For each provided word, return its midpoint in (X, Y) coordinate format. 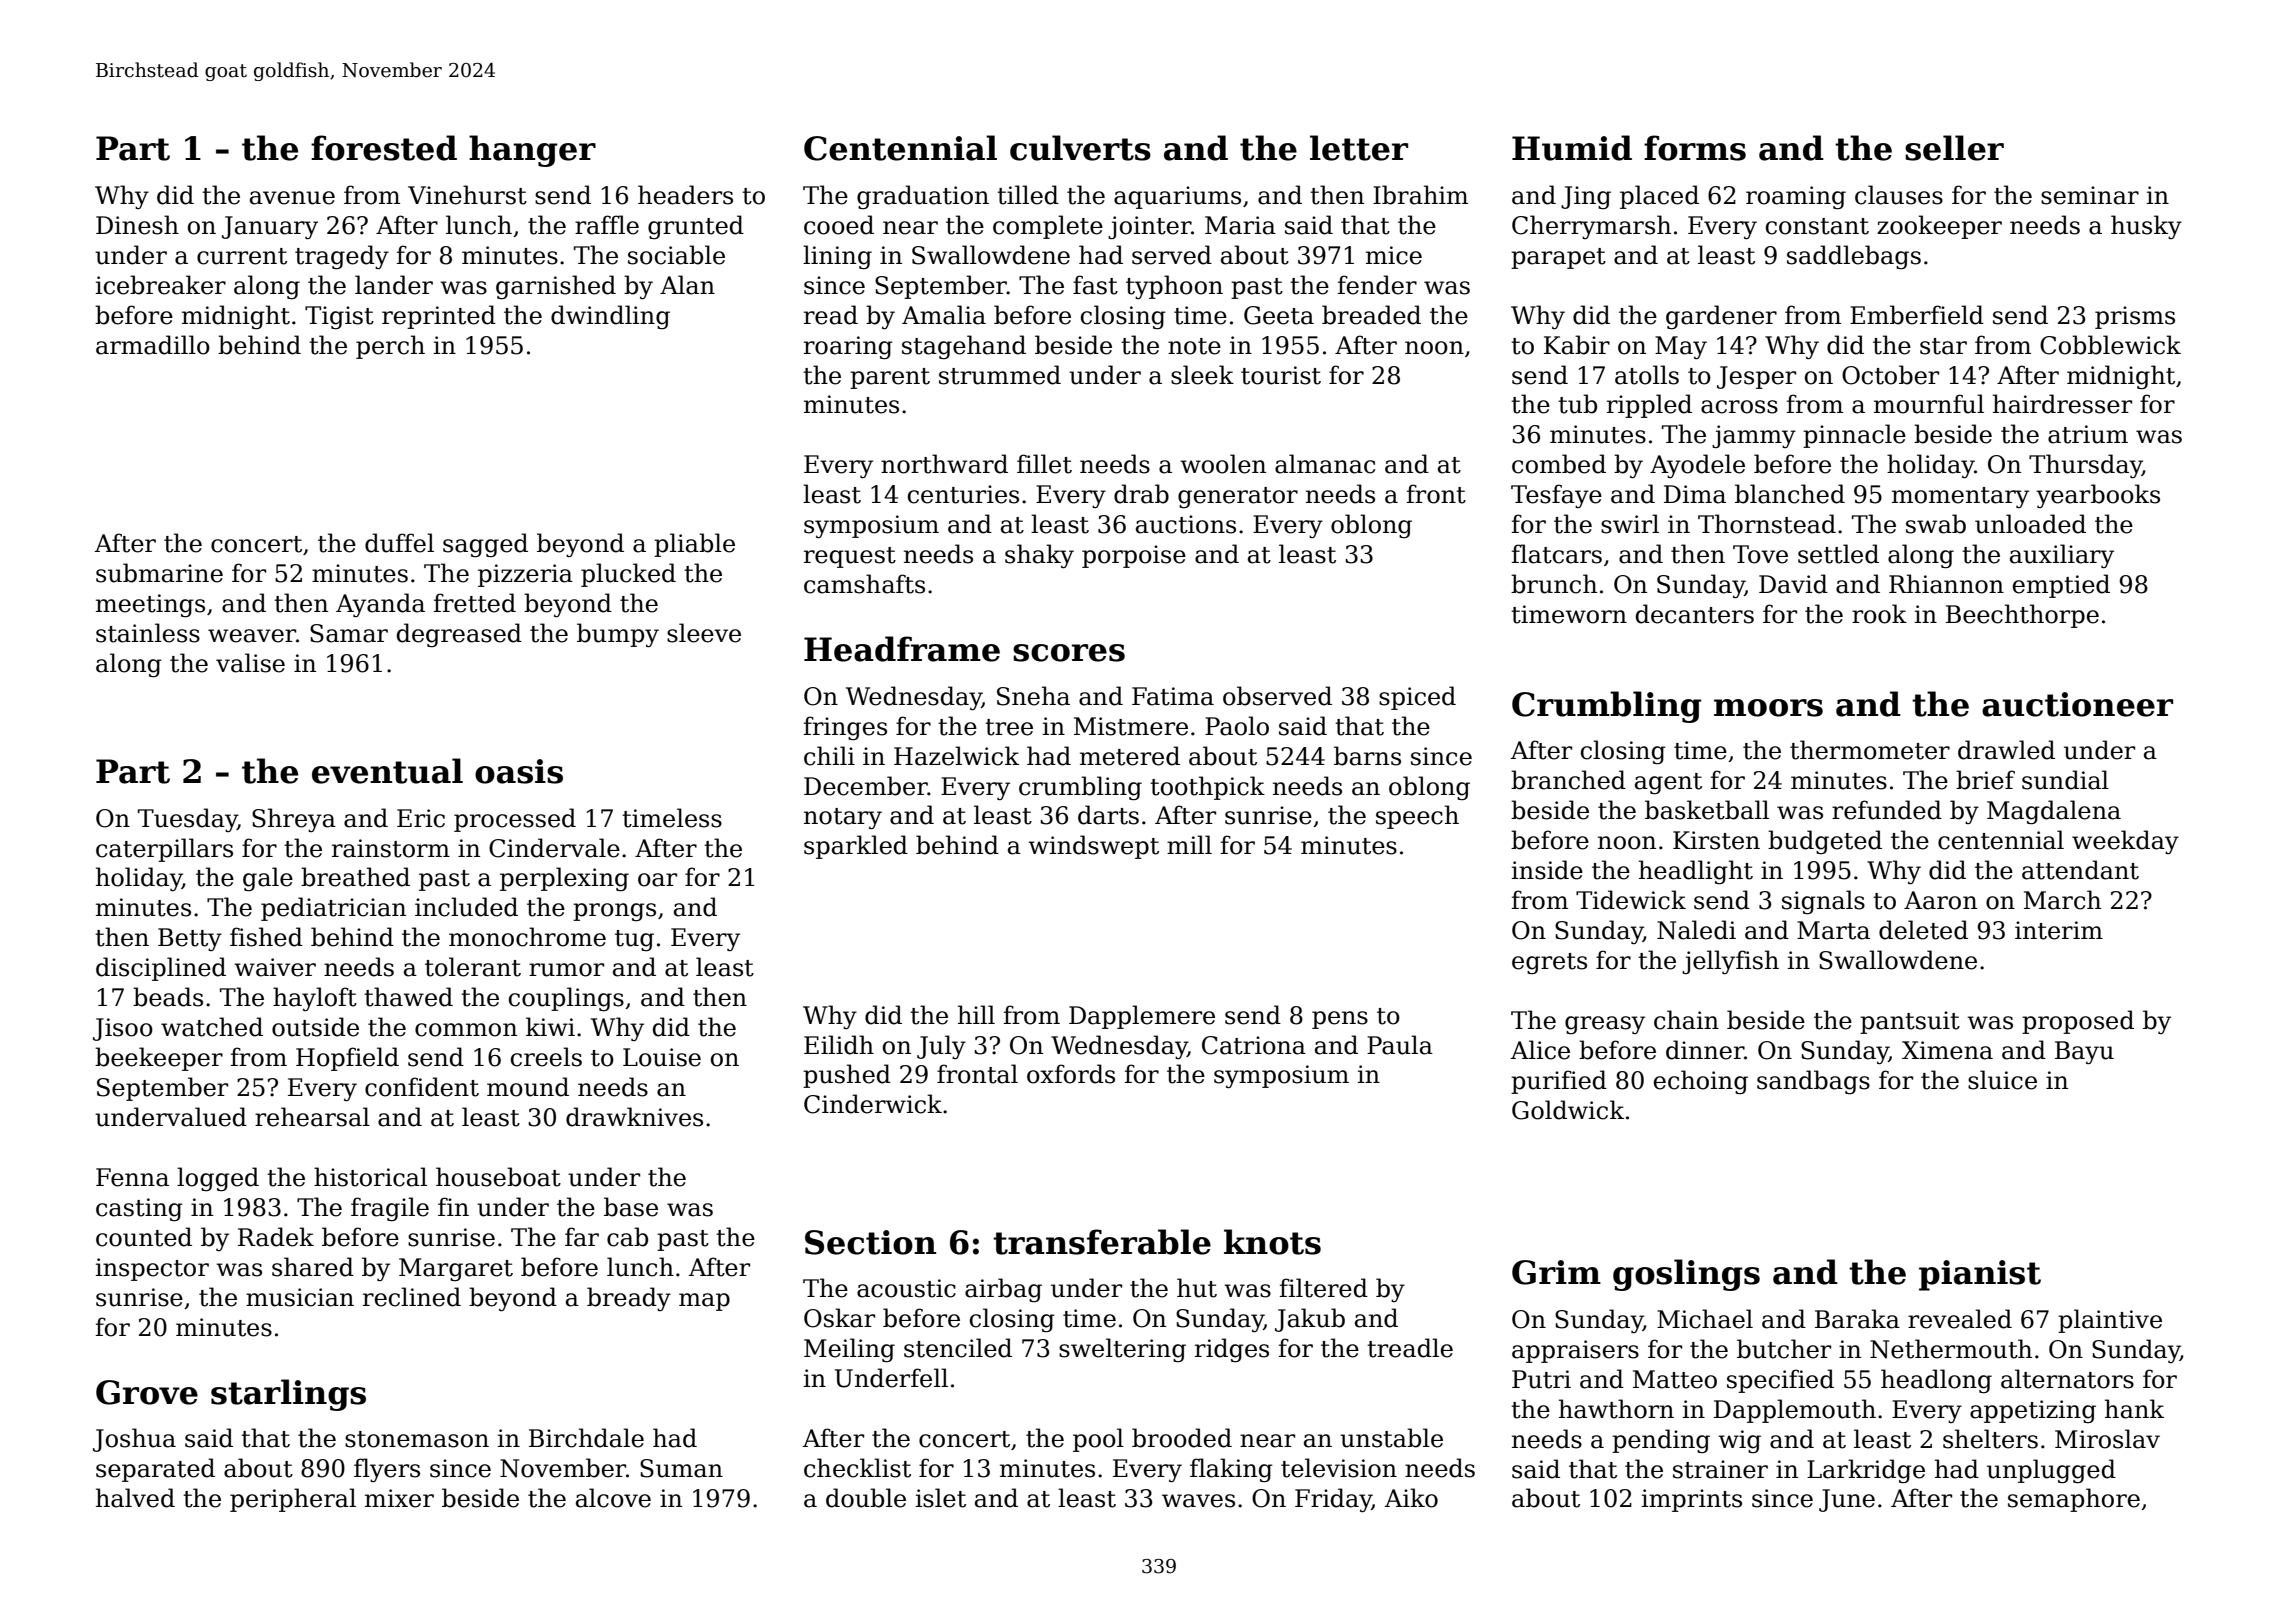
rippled (1649, 406)
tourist (1281, 375)
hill (976, 1014)
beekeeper (159, 1059)
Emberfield (1917, 315)
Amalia (944, 315)
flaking (1231, 1470)
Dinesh (137, 225)
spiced (1417, 698)
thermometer (1870, 750)
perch (390, 347)
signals (1823, 902)
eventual (387, 771)
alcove (613, 1498)
